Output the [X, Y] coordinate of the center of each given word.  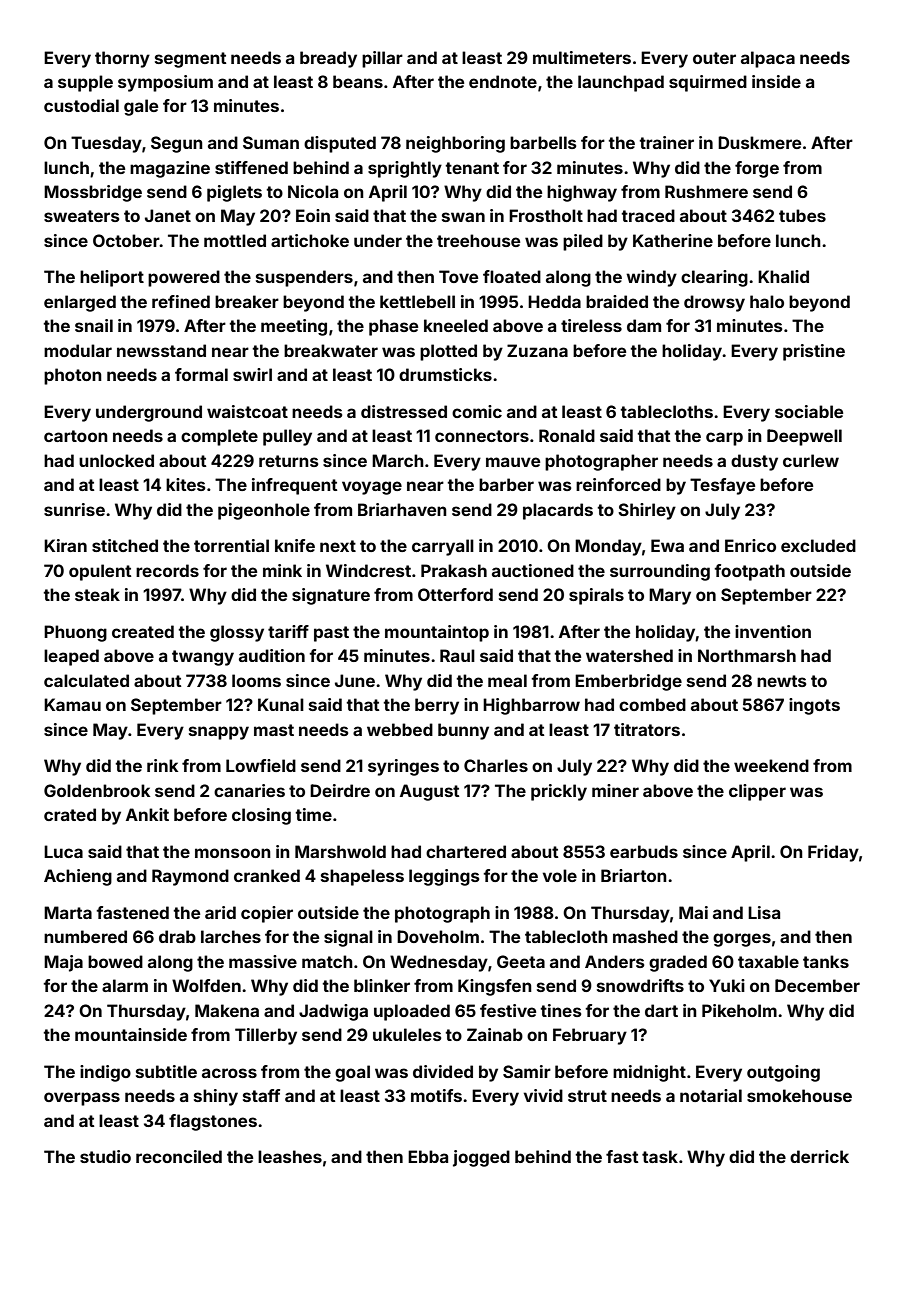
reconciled [179, 1156]
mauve [513, 462]
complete [219, 437]
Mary [670, 596]
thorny [122, 59]
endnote [503, 81]
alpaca [768, 59]
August [429, 792]
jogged [481, 1158]
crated [70, 814]
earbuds [644, 851]
